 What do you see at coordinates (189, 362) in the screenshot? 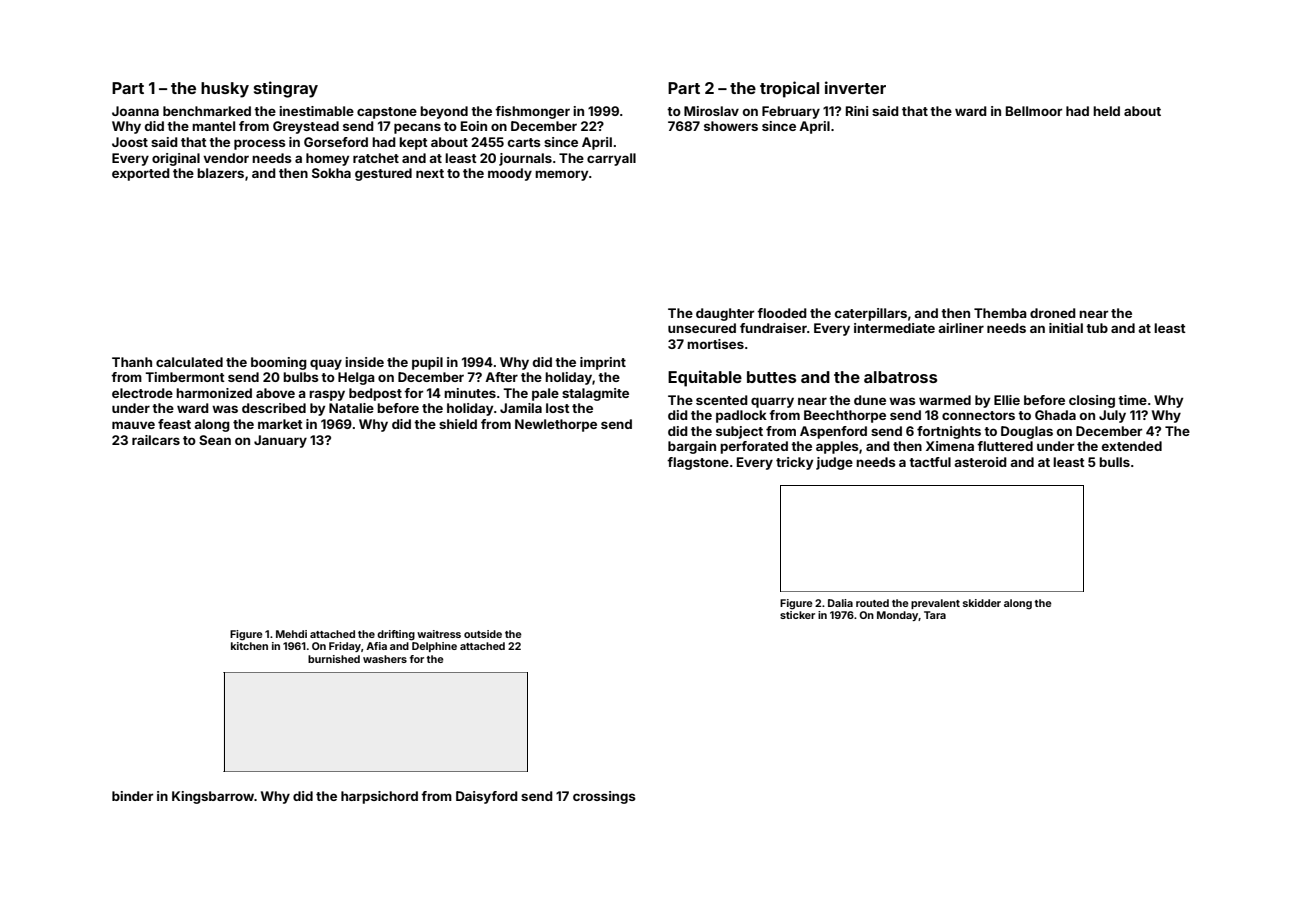
I see `calculated` at bounding box center [189, 362].
